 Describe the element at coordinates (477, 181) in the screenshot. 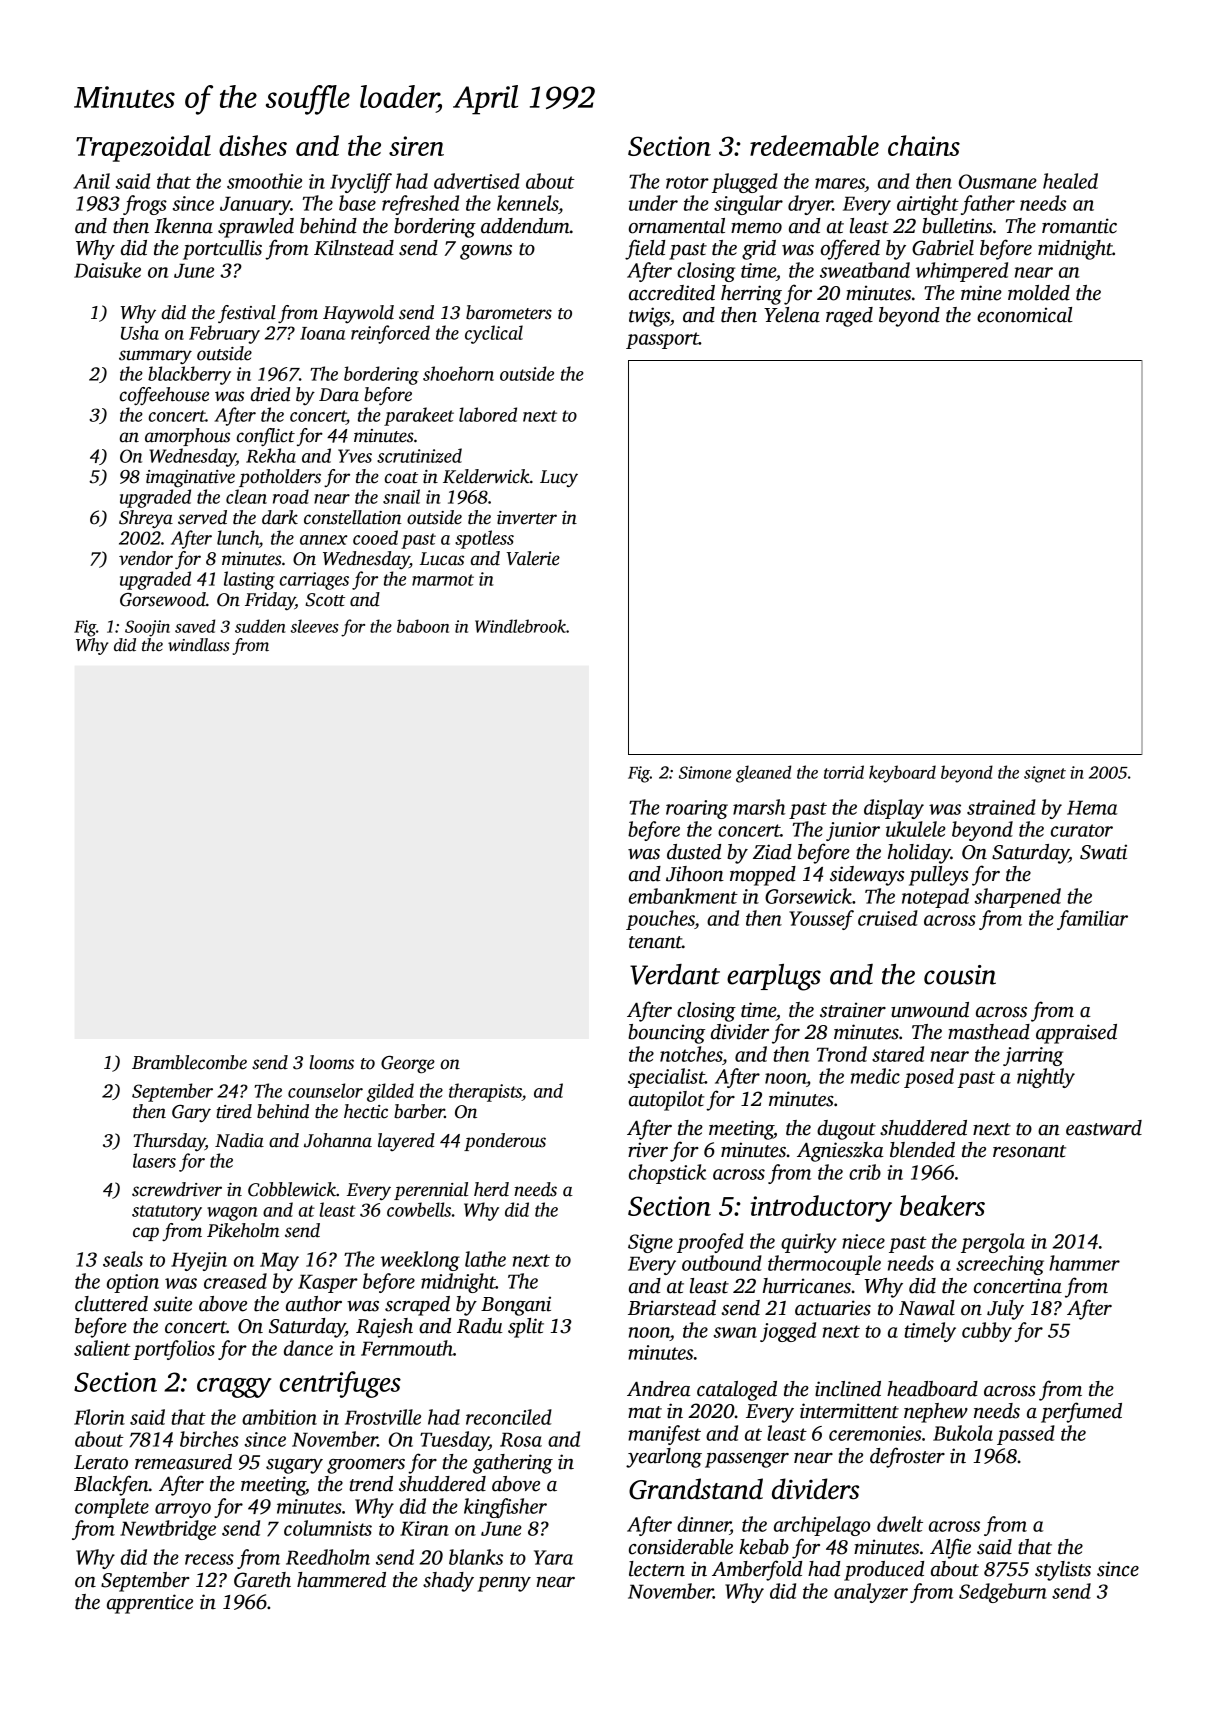

I see `advertised` at that location.
